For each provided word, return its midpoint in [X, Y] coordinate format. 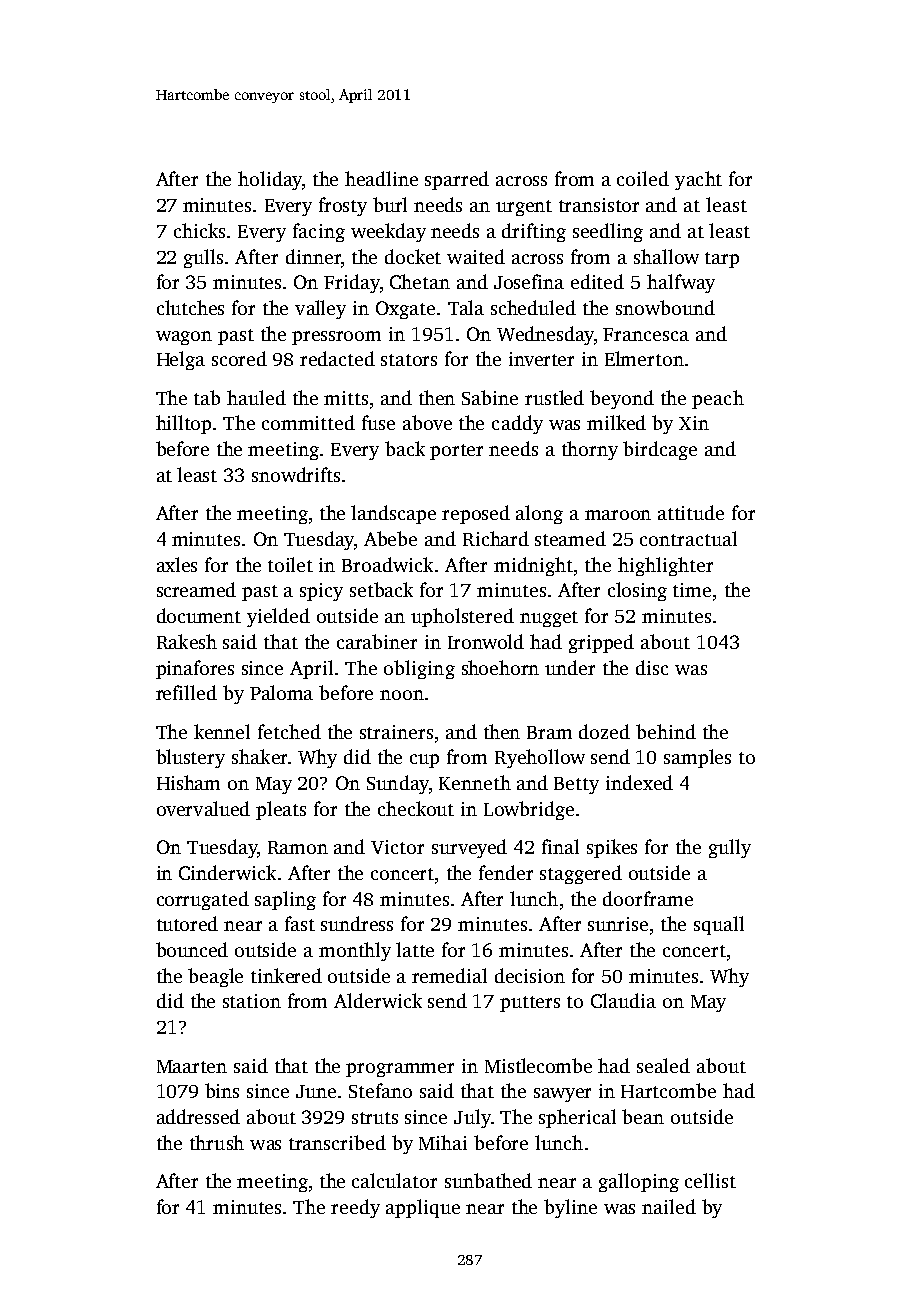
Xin [694, 423]
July [472, 1118]
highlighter [665, 566]
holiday [270, 180]
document [199, 615]
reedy [355, 1208]
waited [476, 256]
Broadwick [387, 564]
